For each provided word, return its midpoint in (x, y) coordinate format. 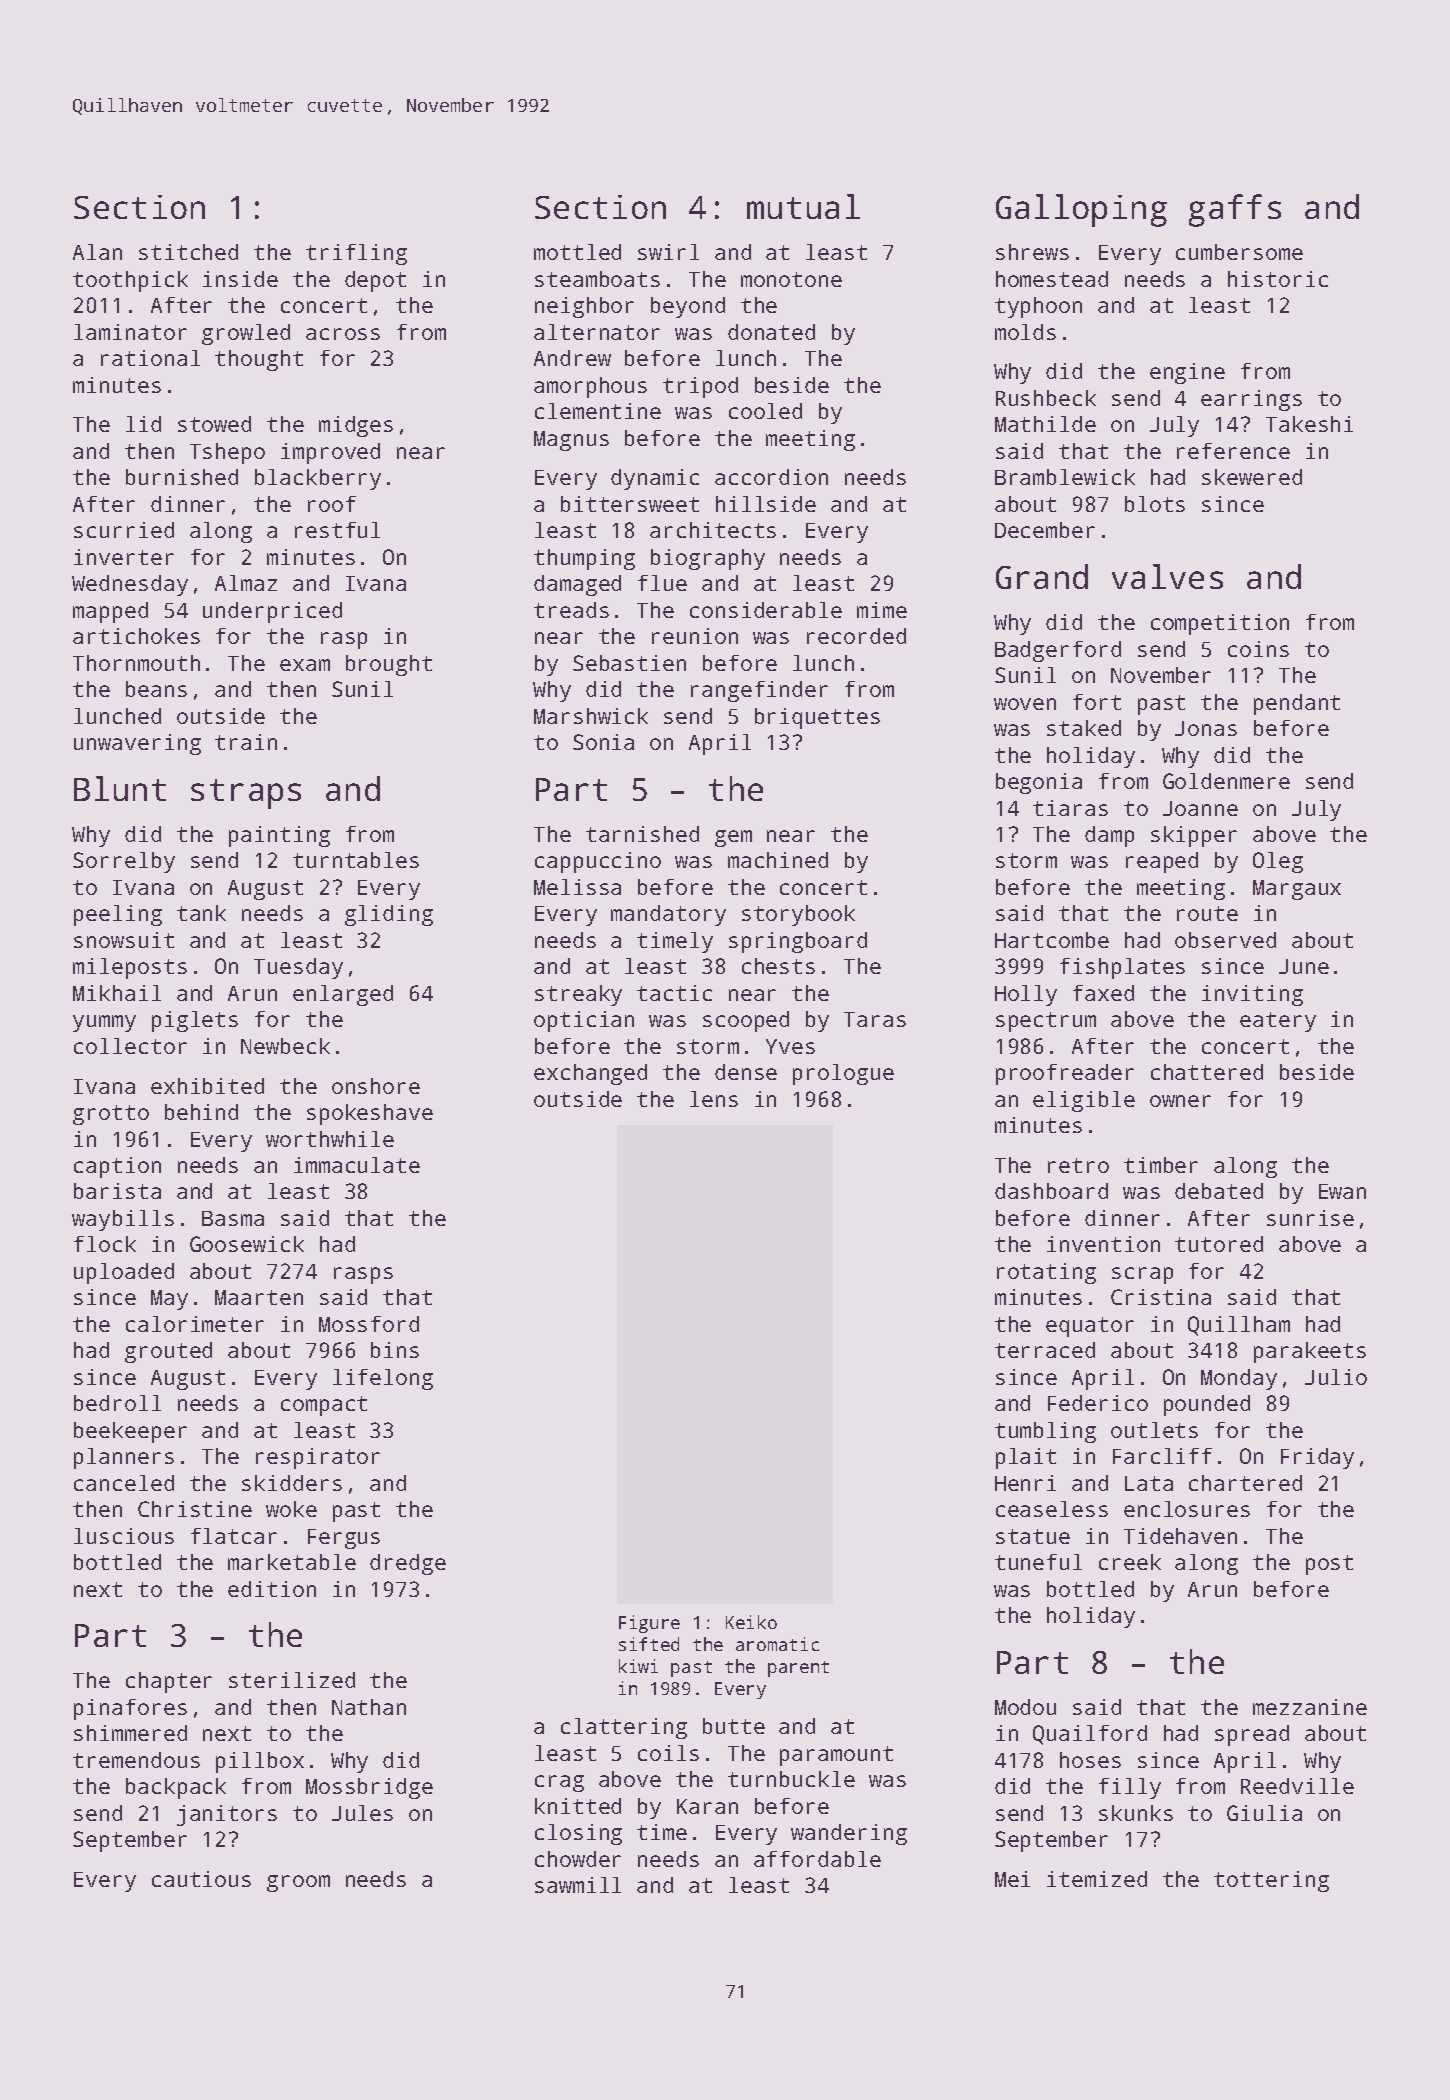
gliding (389, 915)
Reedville (1297, 1786)
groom (298, 1883)
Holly (1026, 995)
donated (771, 332)
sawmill (578, 1885)
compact (324, 1406)
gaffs (1235, 210)
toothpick (130, 281)
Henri (1025, 1483)
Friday (1317, 1458)
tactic (674, 993)
